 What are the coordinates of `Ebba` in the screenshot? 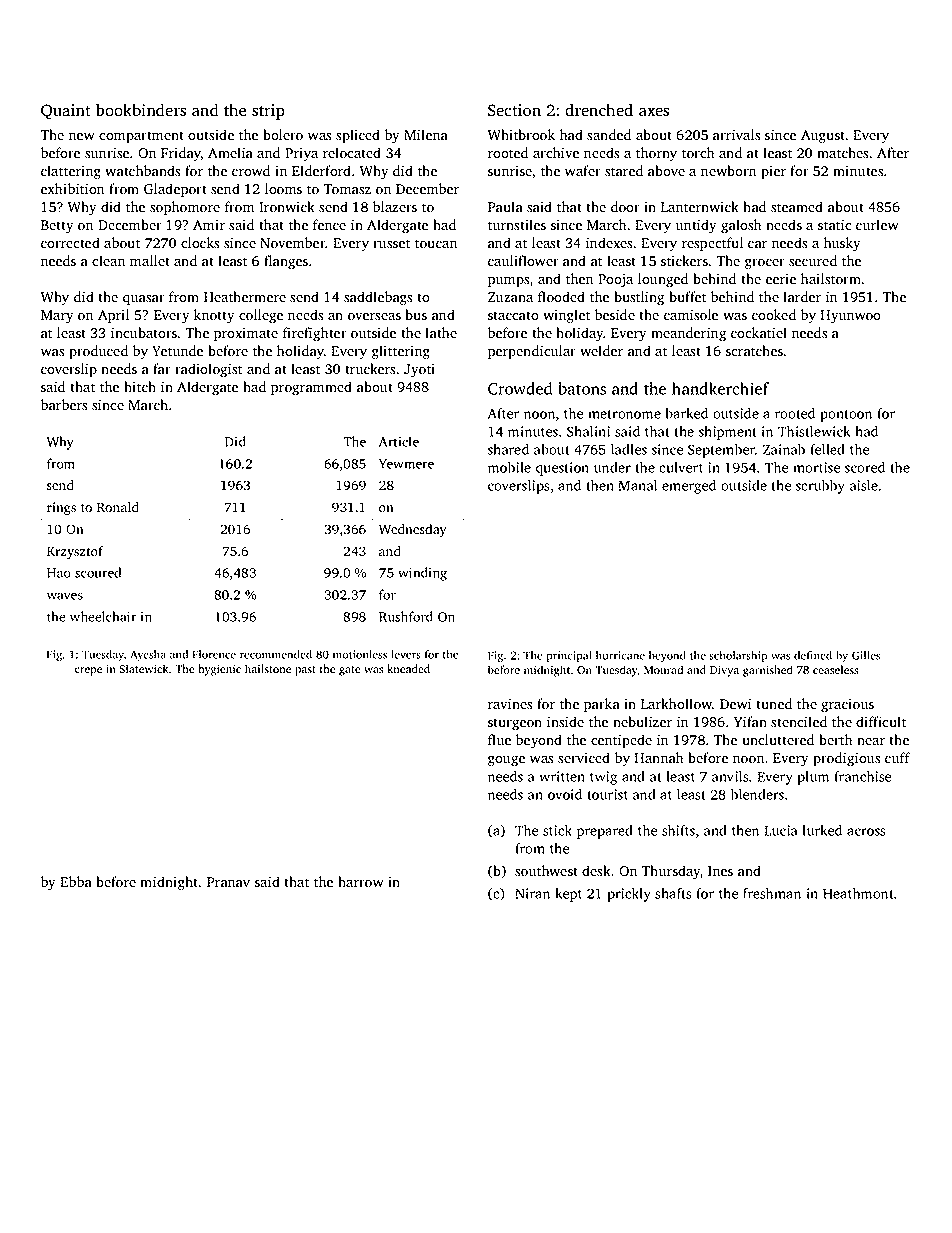 It's located at (76, 881).
